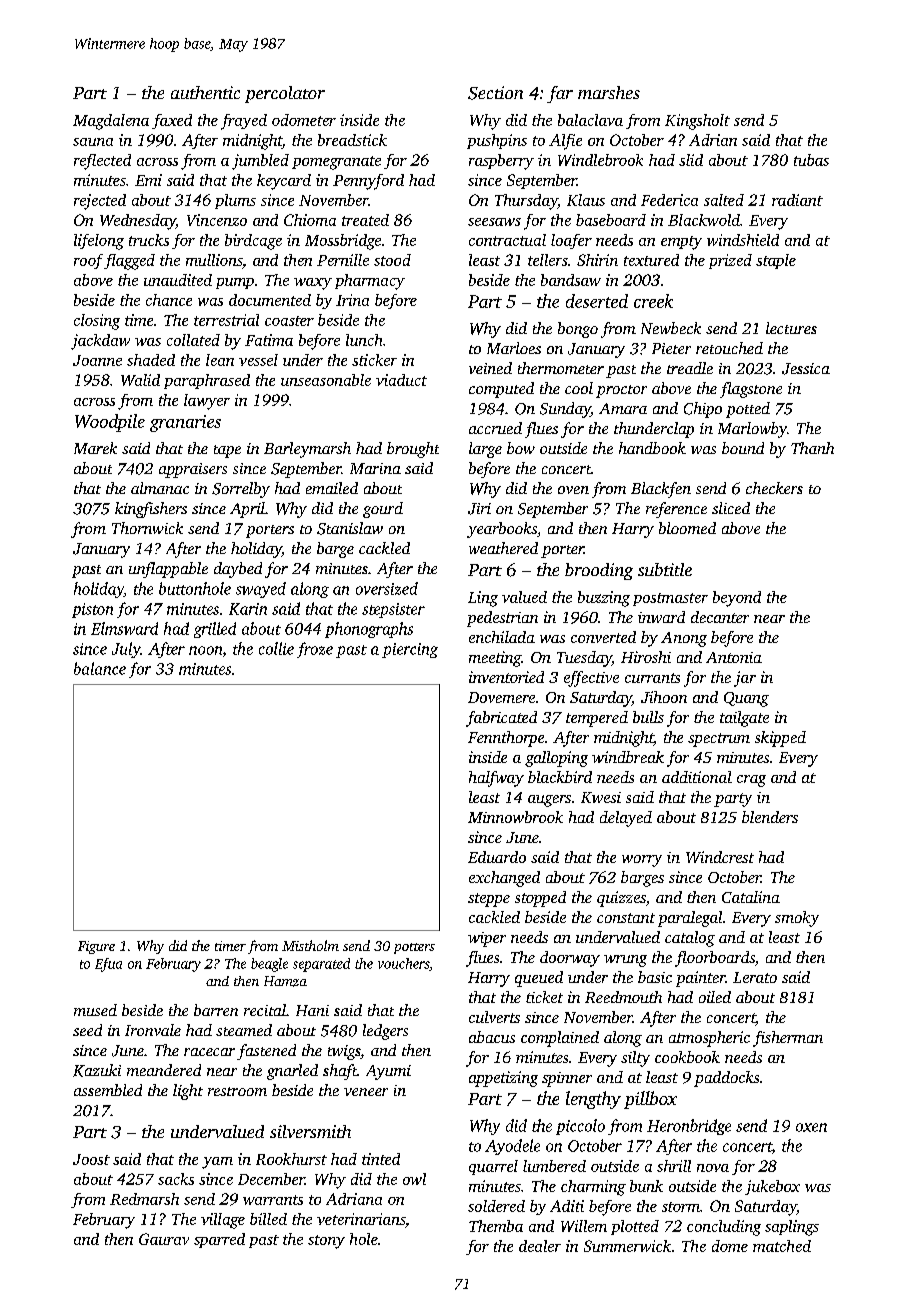 This image has height=1316, width=908. I want to click on Eduardo, so click(497, 857).
